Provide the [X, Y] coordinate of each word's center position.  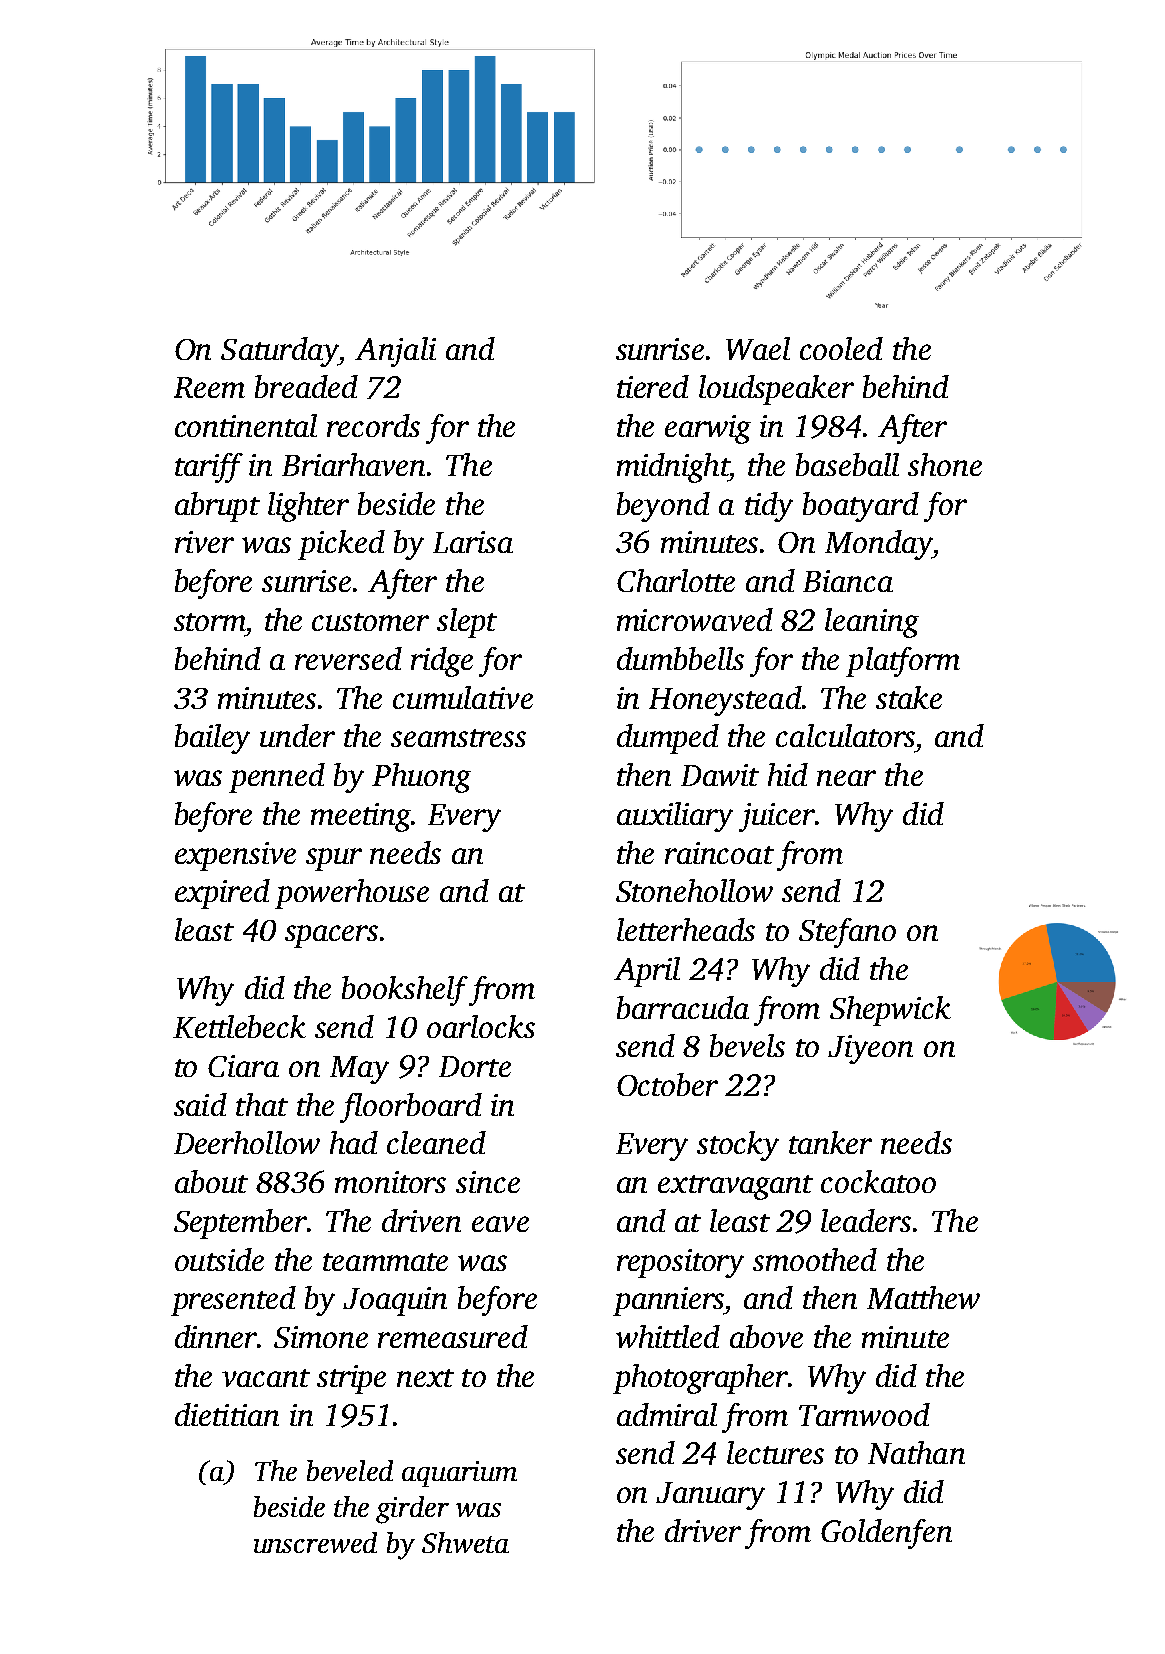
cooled [841, 348]
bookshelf [405, 991]
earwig [708, 429]
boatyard [861, 507]
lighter [308, 507]
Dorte [475, 1066]
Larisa [473, 542]
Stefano [847, 933]
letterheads [686, 929]
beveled [350, 1470]
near [846, 778]
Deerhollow [247, 1142]
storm [209, 622]
